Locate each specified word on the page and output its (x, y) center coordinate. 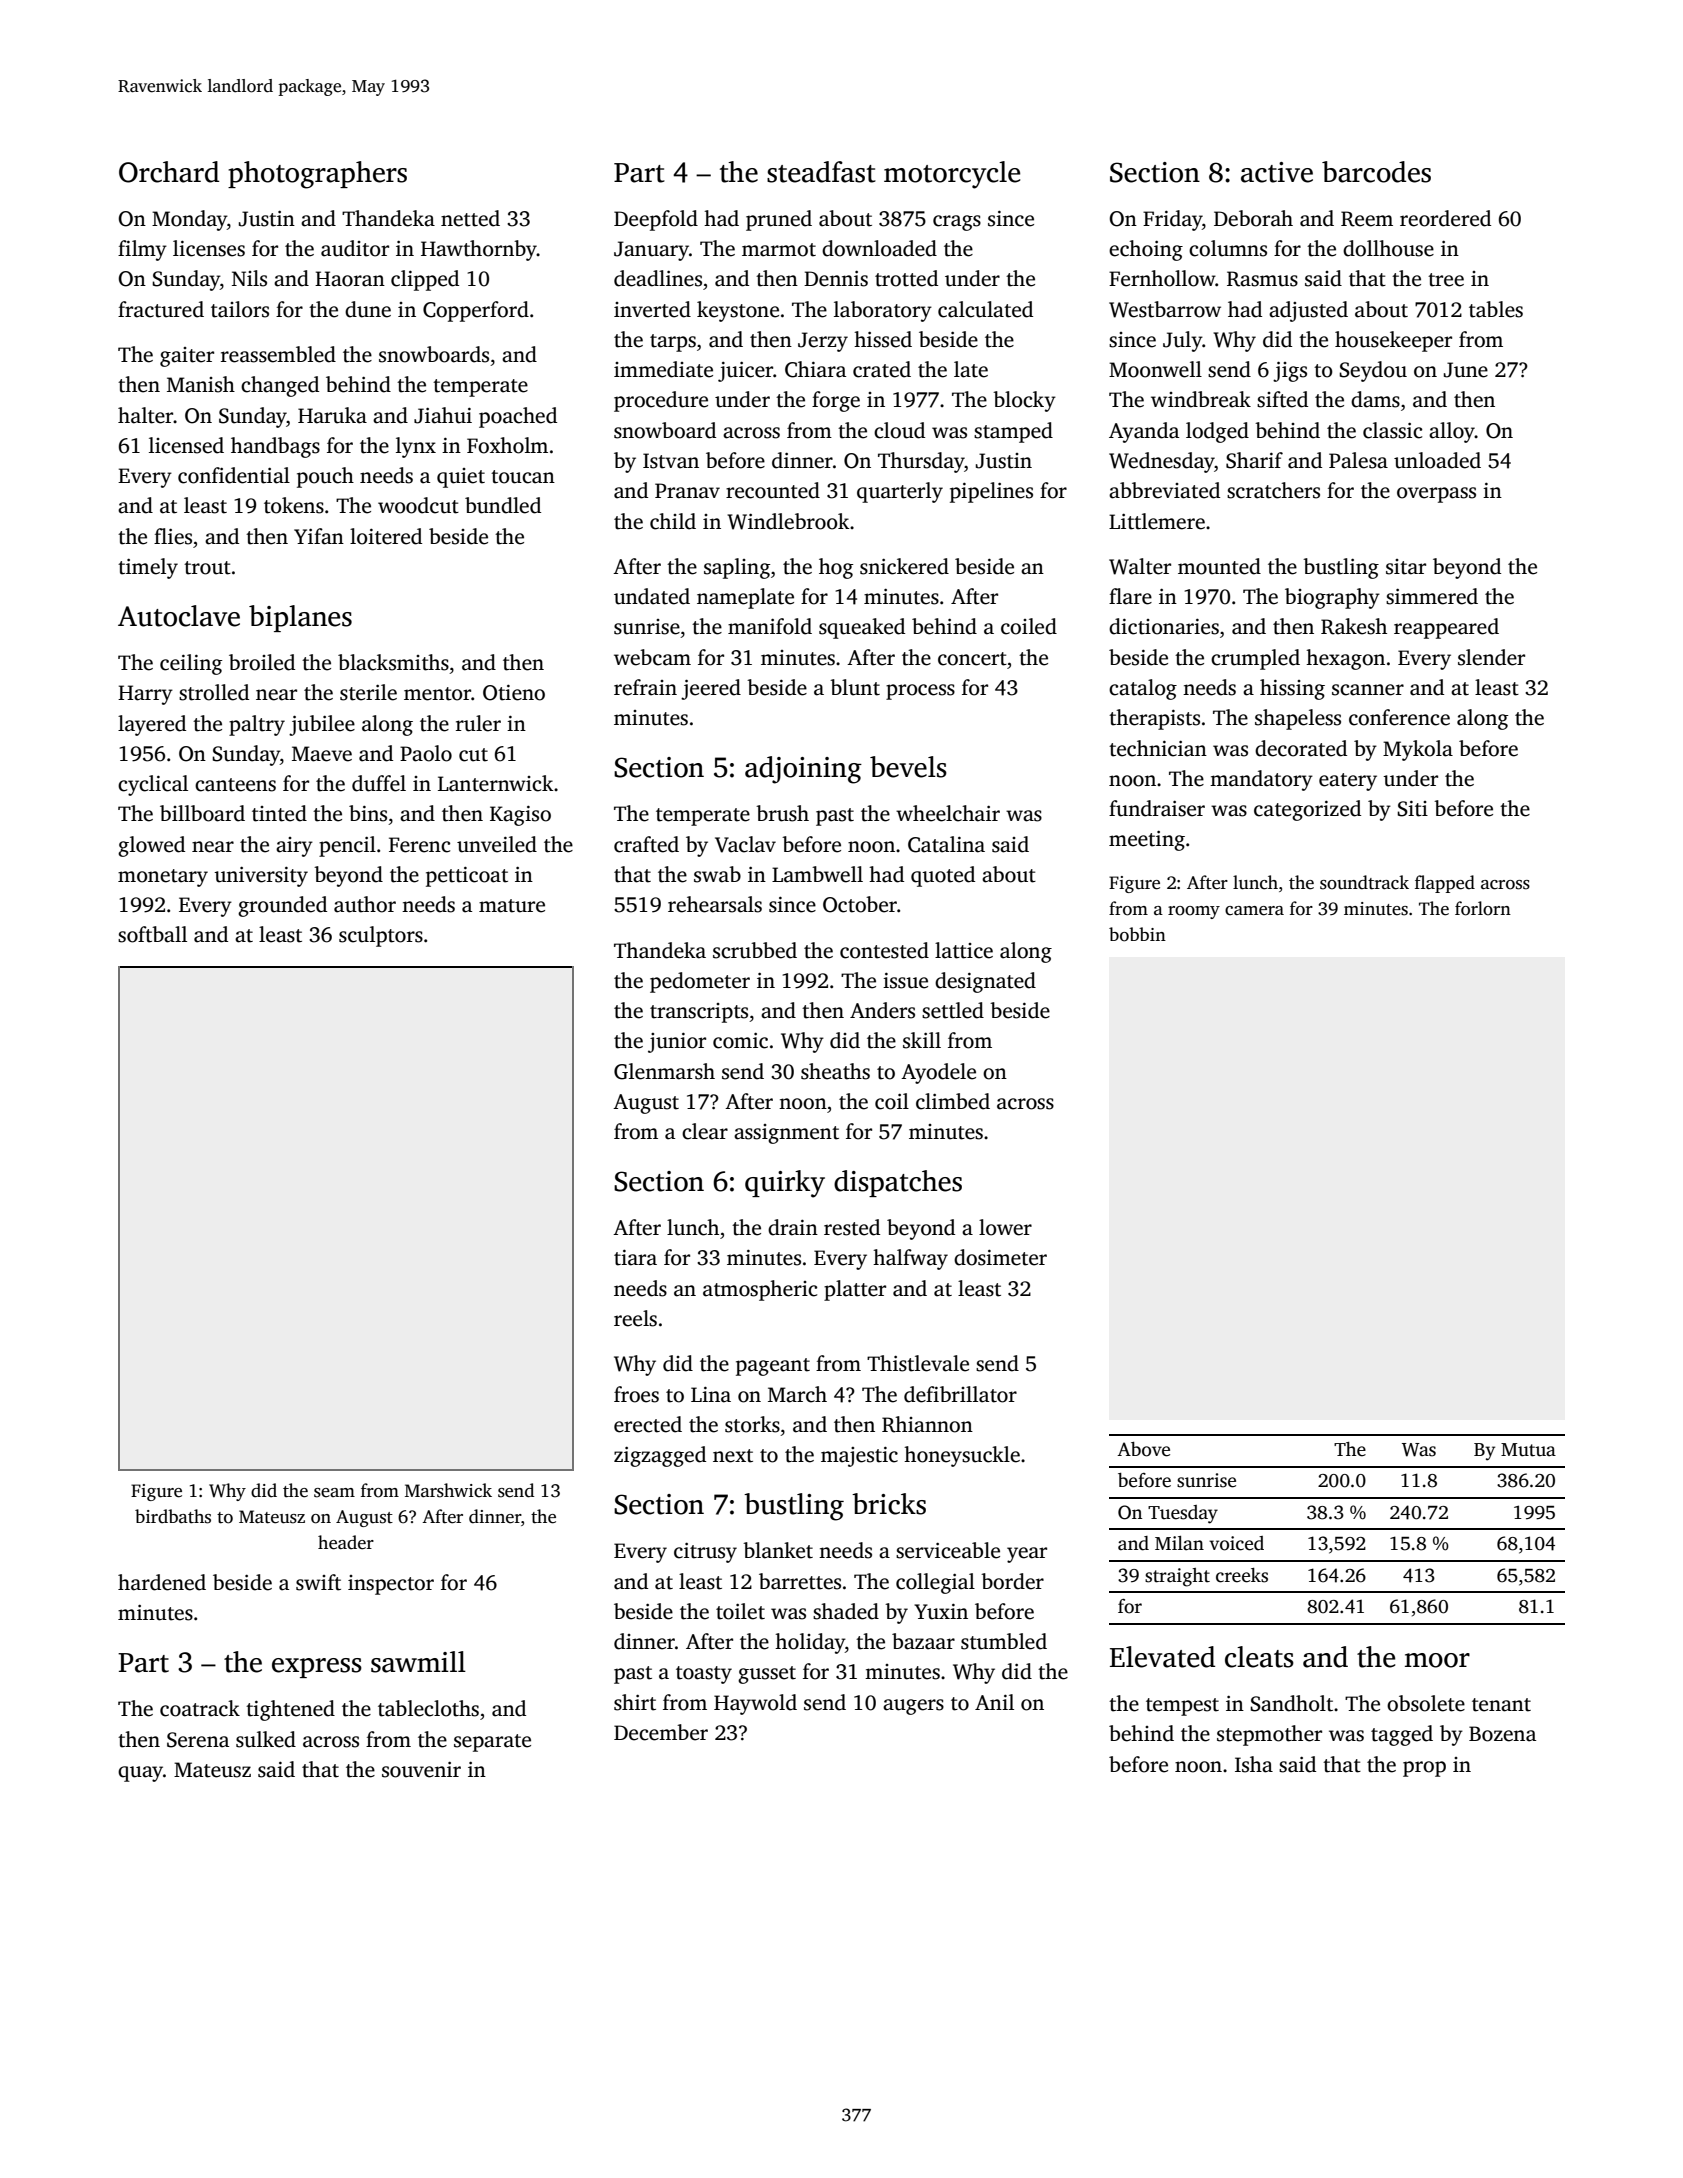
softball (152, 934)
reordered (1445, 218)
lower (1005, 1227)
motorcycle (952, 175)
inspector (391, 1585)
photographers (317, 175)
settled (953, 1010)
